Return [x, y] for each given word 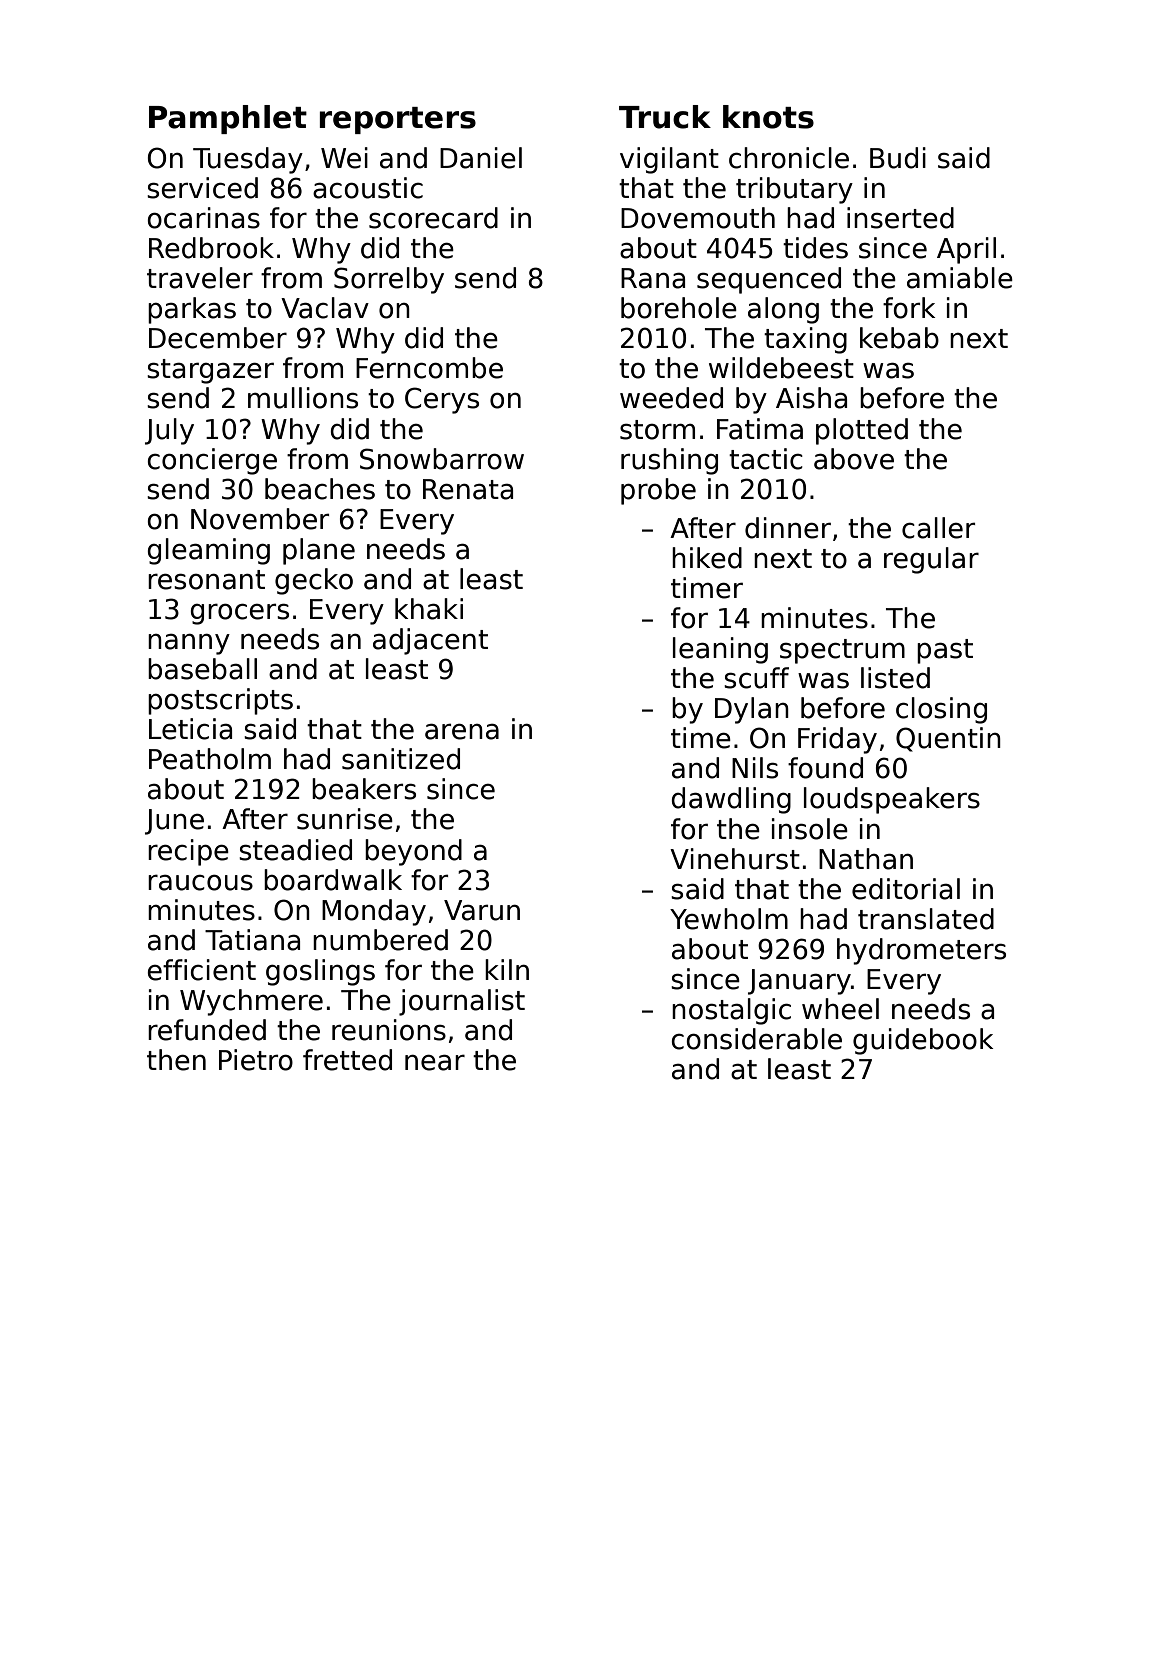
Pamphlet [228, 119]
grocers [239, 614]
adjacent [430, 641]
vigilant [669, 160]
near [435, 1062]
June [174, 822]
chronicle [789, 158]
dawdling [731, 800]
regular [931, 560]
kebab [899, 338]
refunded [207, 1030]
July [169, 431]
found [825, 768]
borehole [679, 308]
